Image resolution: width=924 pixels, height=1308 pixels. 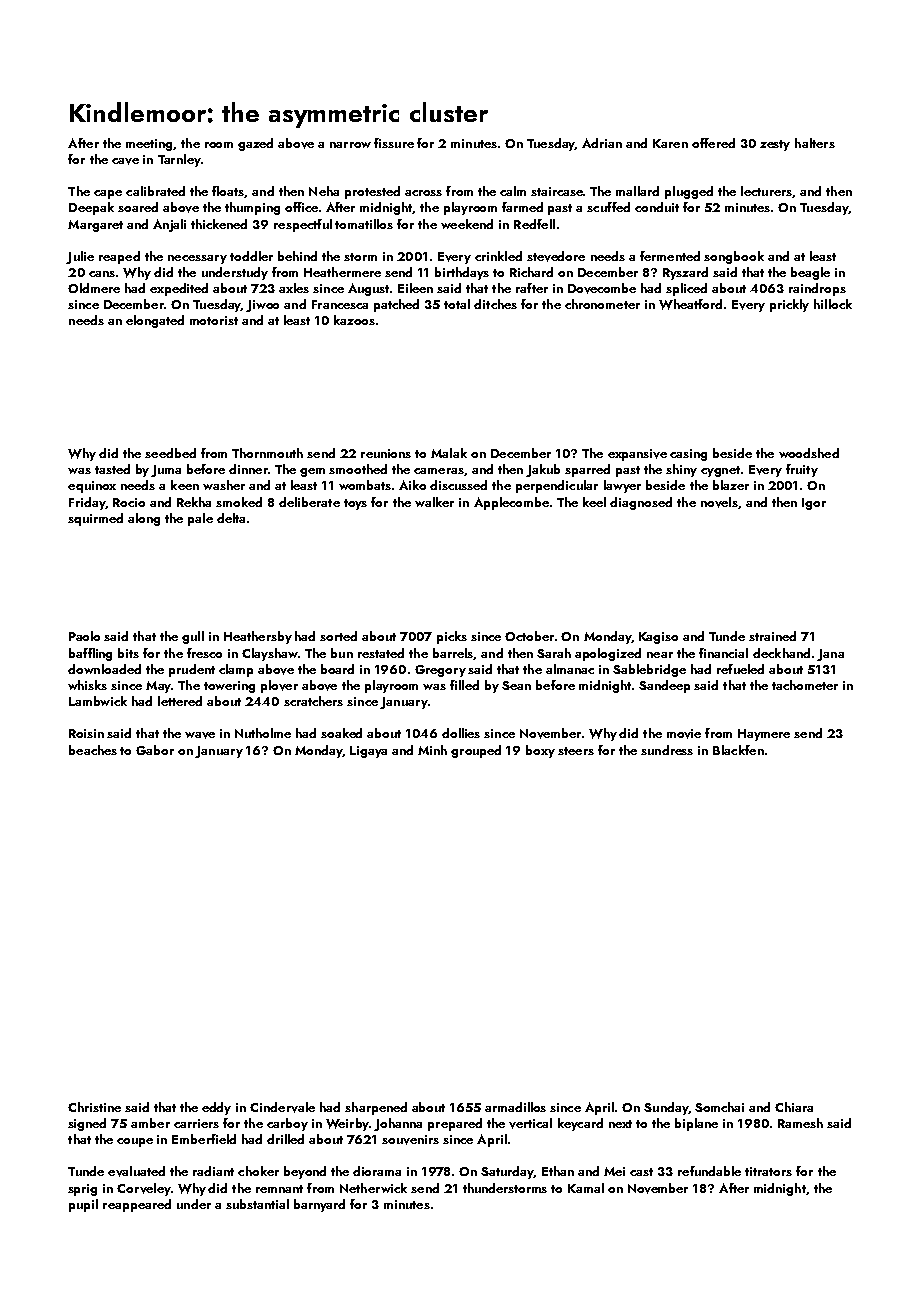 I want to click on narrow, so click(x=350, y=145).
